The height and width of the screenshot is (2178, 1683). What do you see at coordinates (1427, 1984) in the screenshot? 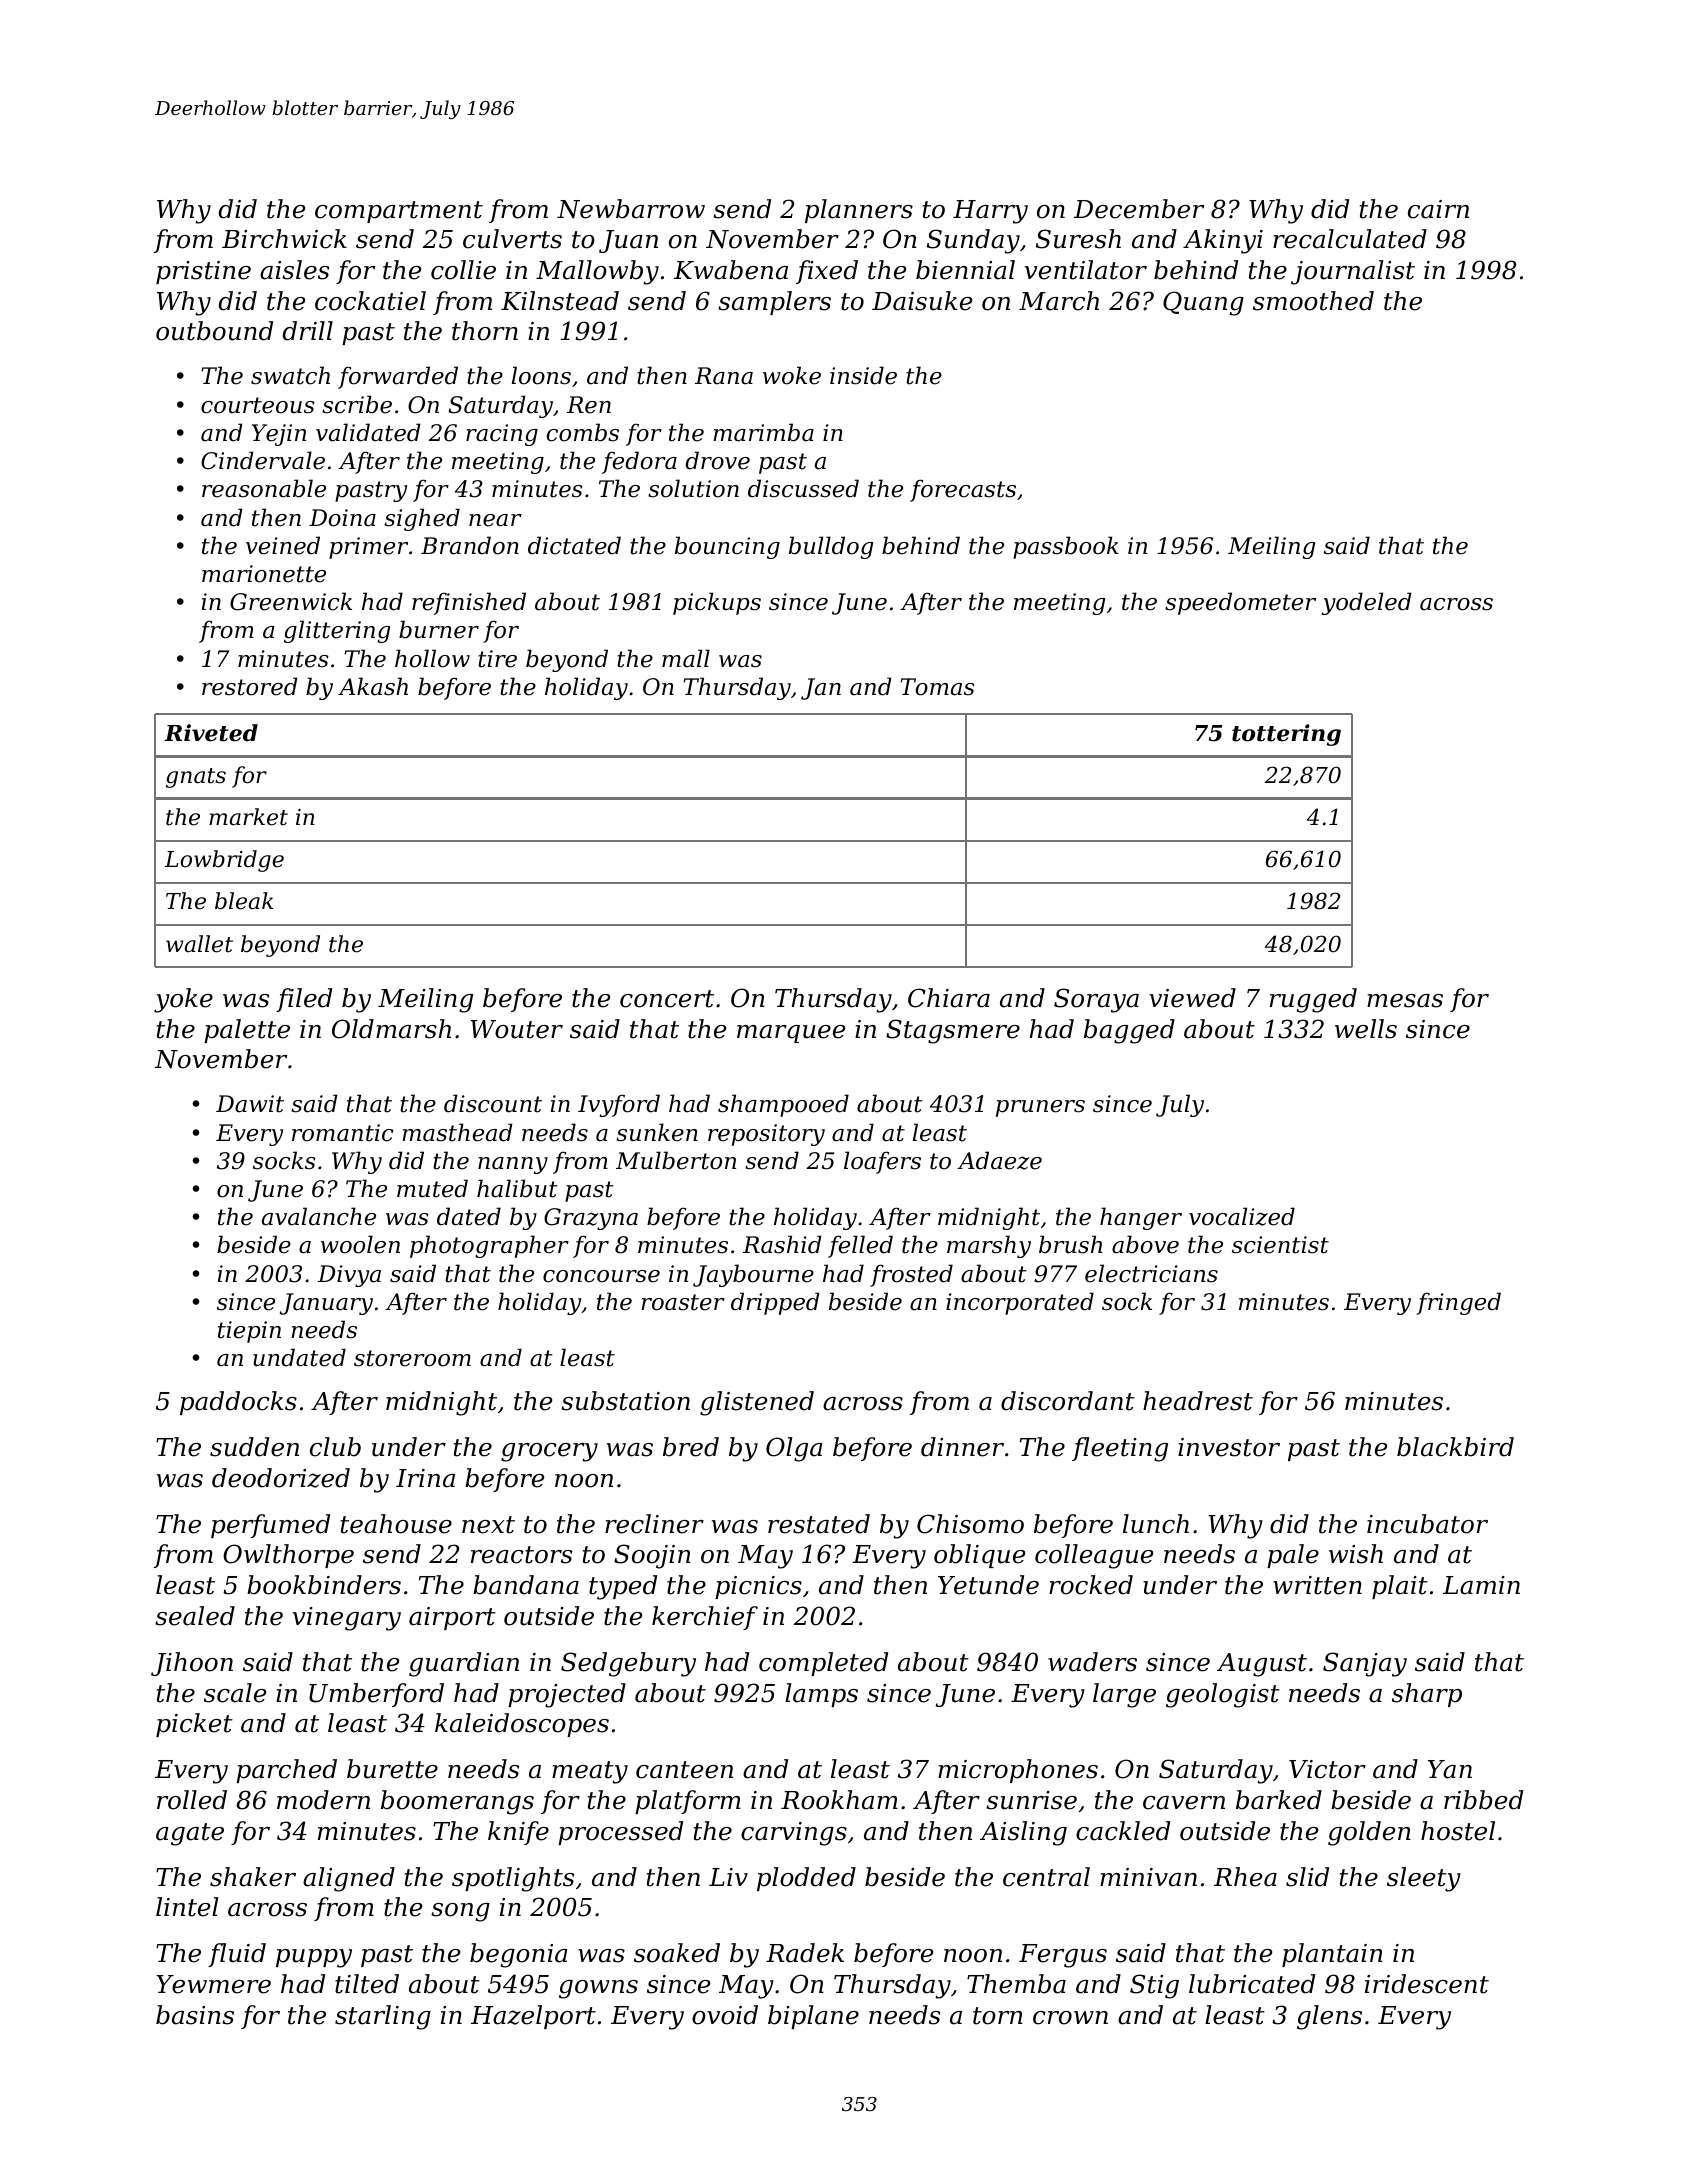
I see `iridescent` at bounding box center [1427, 1984].
